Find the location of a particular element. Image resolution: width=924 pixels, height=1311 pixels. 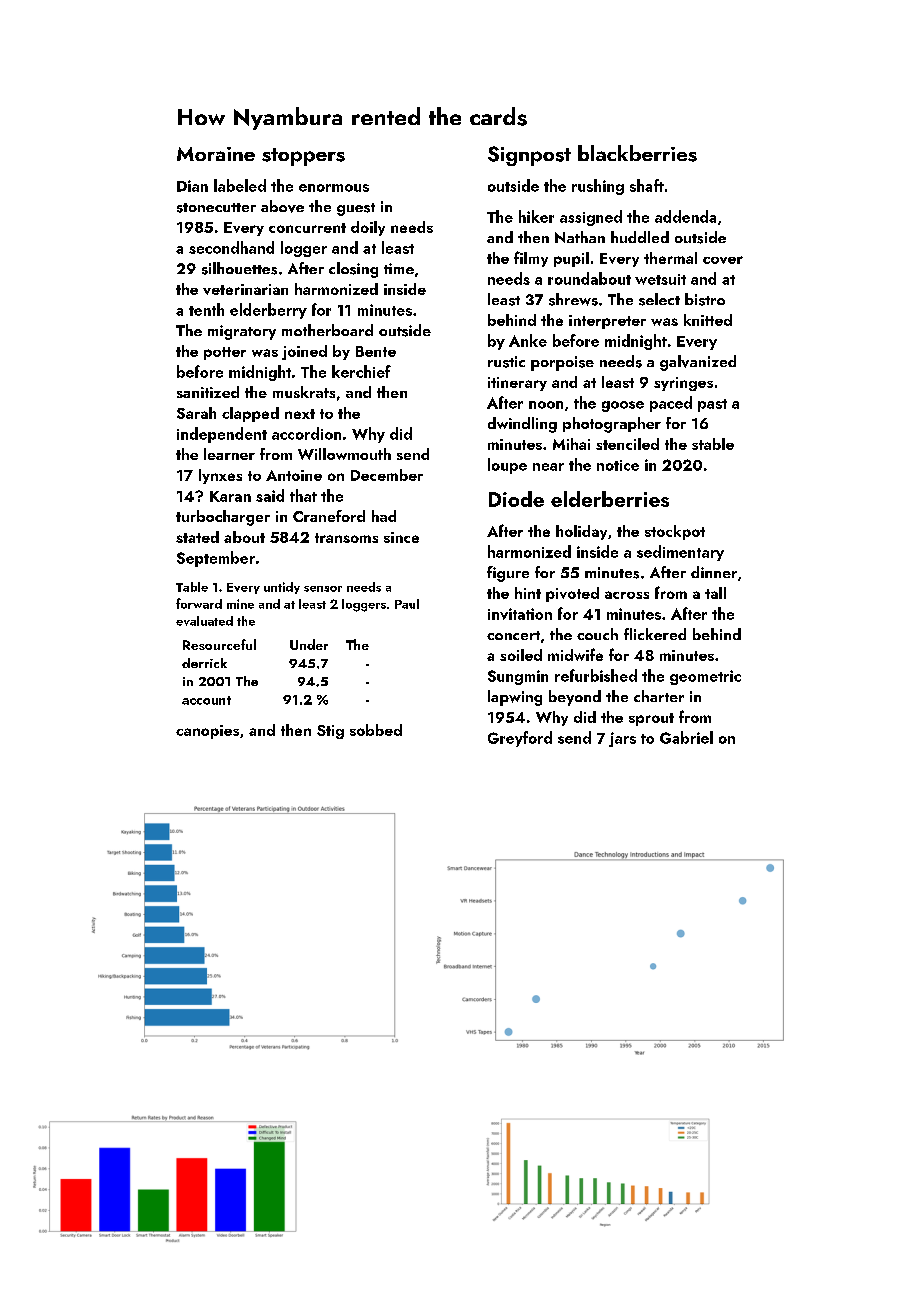

thermal is located at coordinates (670, 258).
